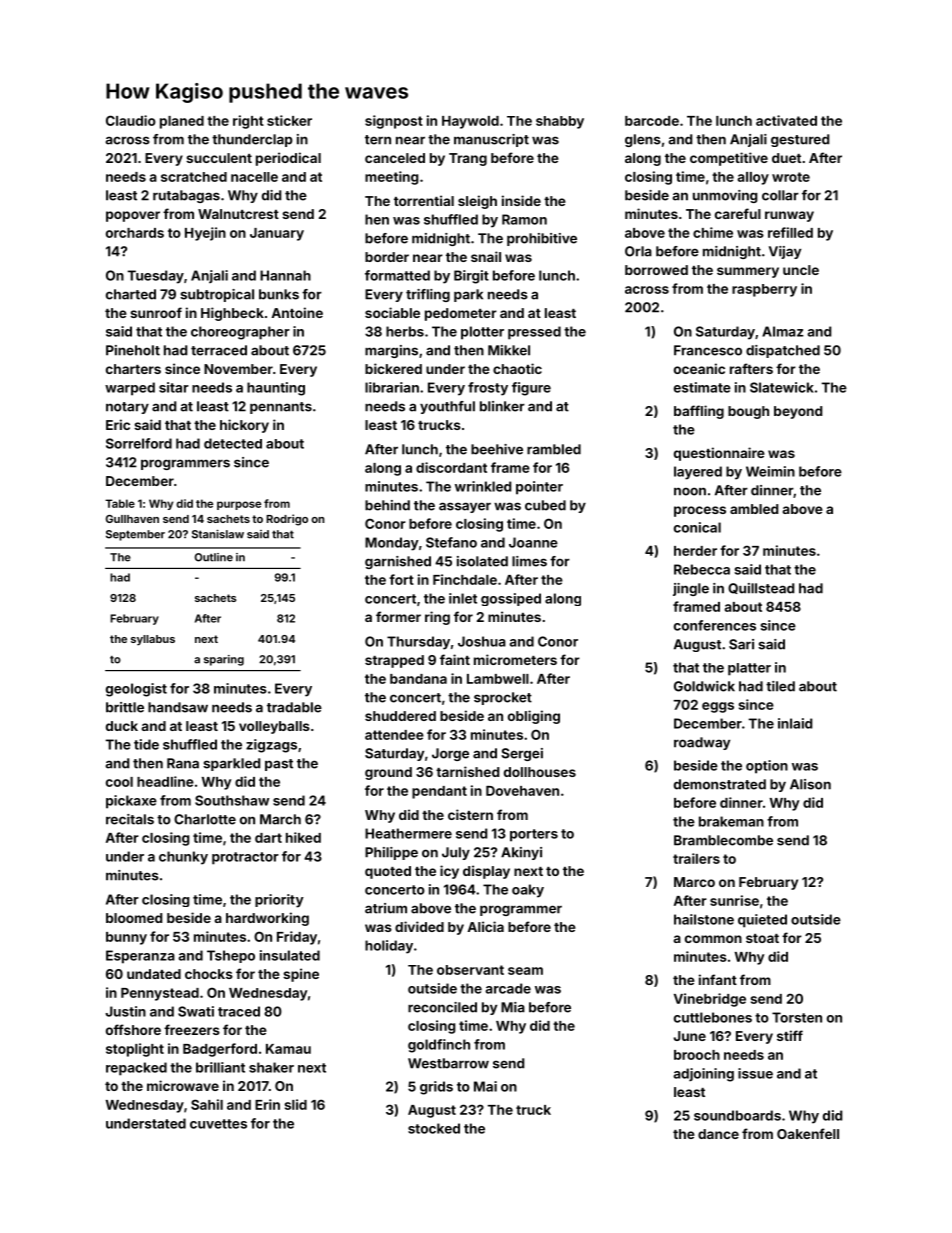 This document has height=1233, width=952. Describe the element at coordinates (140, 957) in the document. I see `Esperanza` at that location.
